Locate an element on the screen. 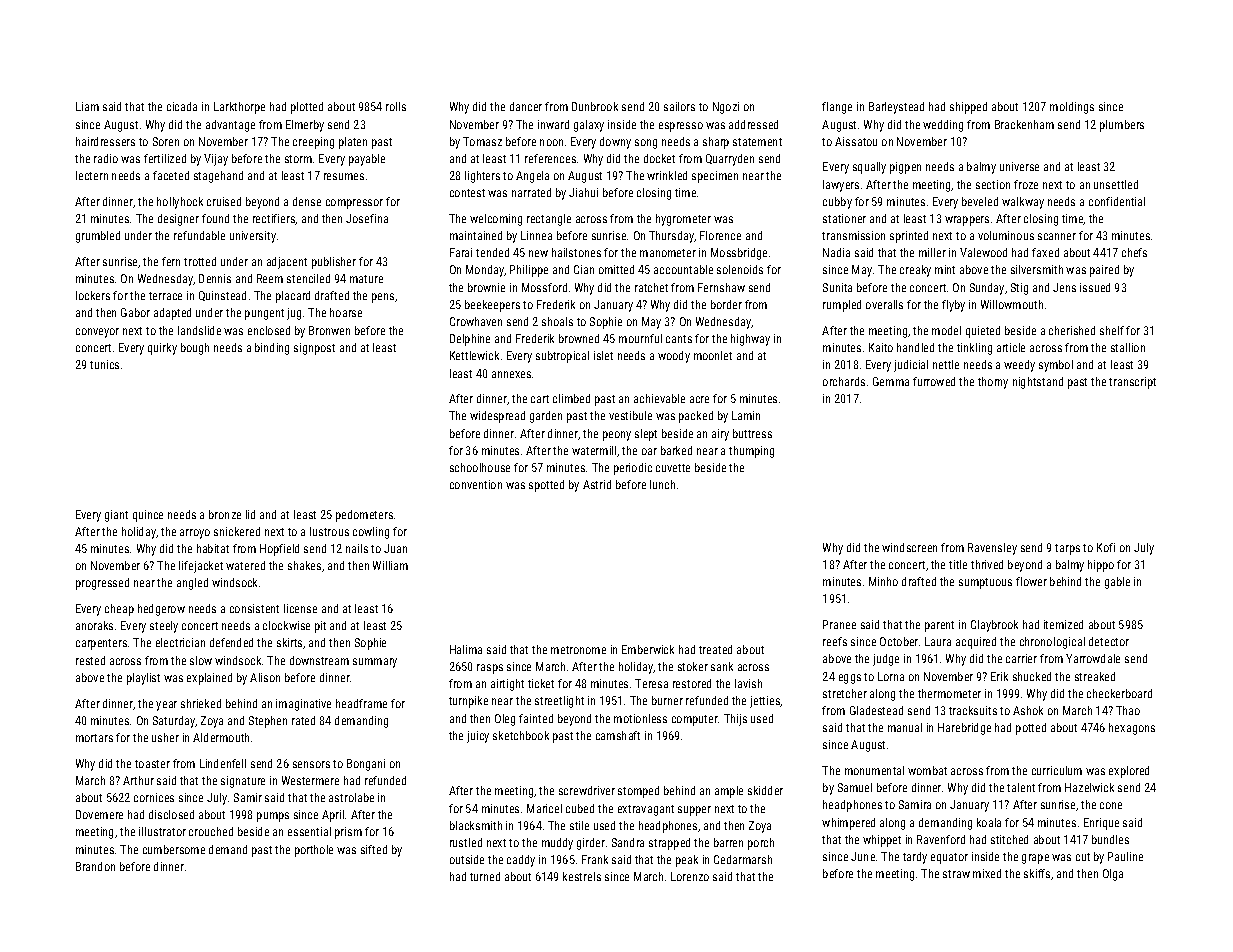 The image size is (1233, 952). Arthur is located at coordinates (138, 780).
